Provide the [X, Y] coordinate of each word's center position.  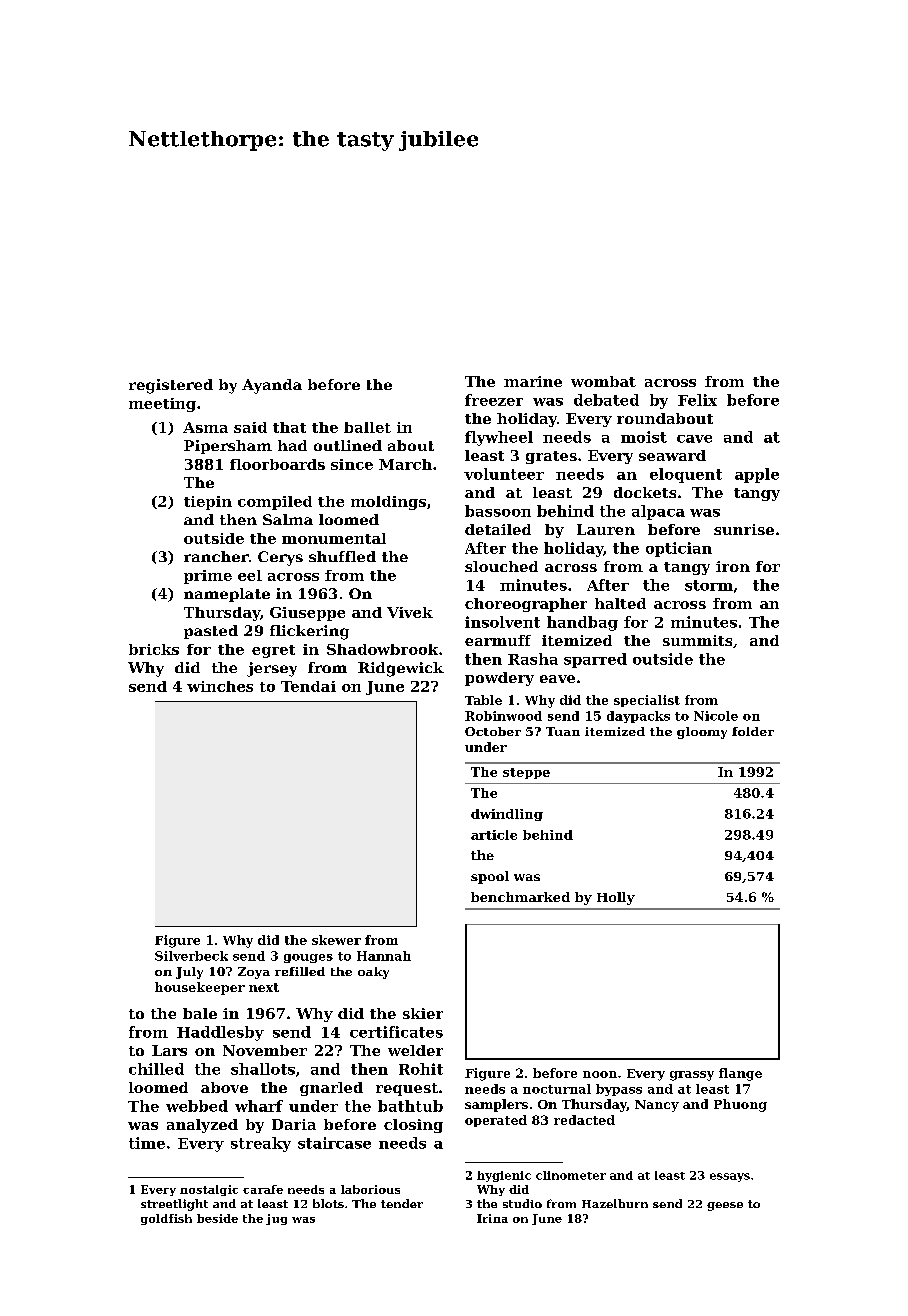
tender [402, 1203]
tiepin [208, 503]
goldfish [166, 1219]
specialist [647, 701]
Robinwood [503, 716]
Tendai [308, 686]
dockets [645, 492]
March [405, 464]
